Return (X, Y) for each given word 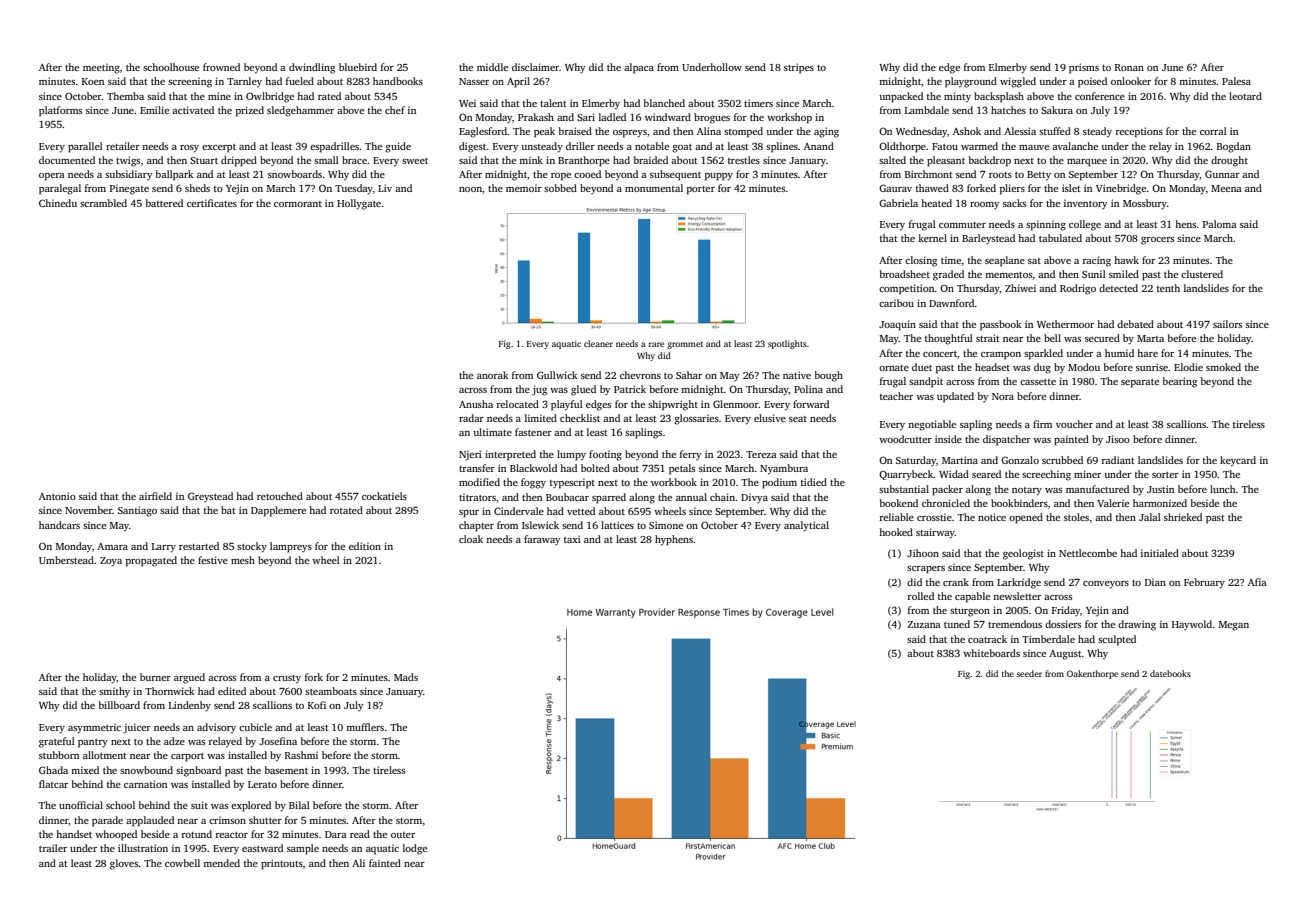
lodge (415, 849)
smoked (1223, 367)
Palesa (1236, 81)
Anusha (476, 404)
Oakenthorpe (1092, 674)
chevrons (640, 375)
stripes (799, 68)
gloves (124, 864)
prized (250, 111)
